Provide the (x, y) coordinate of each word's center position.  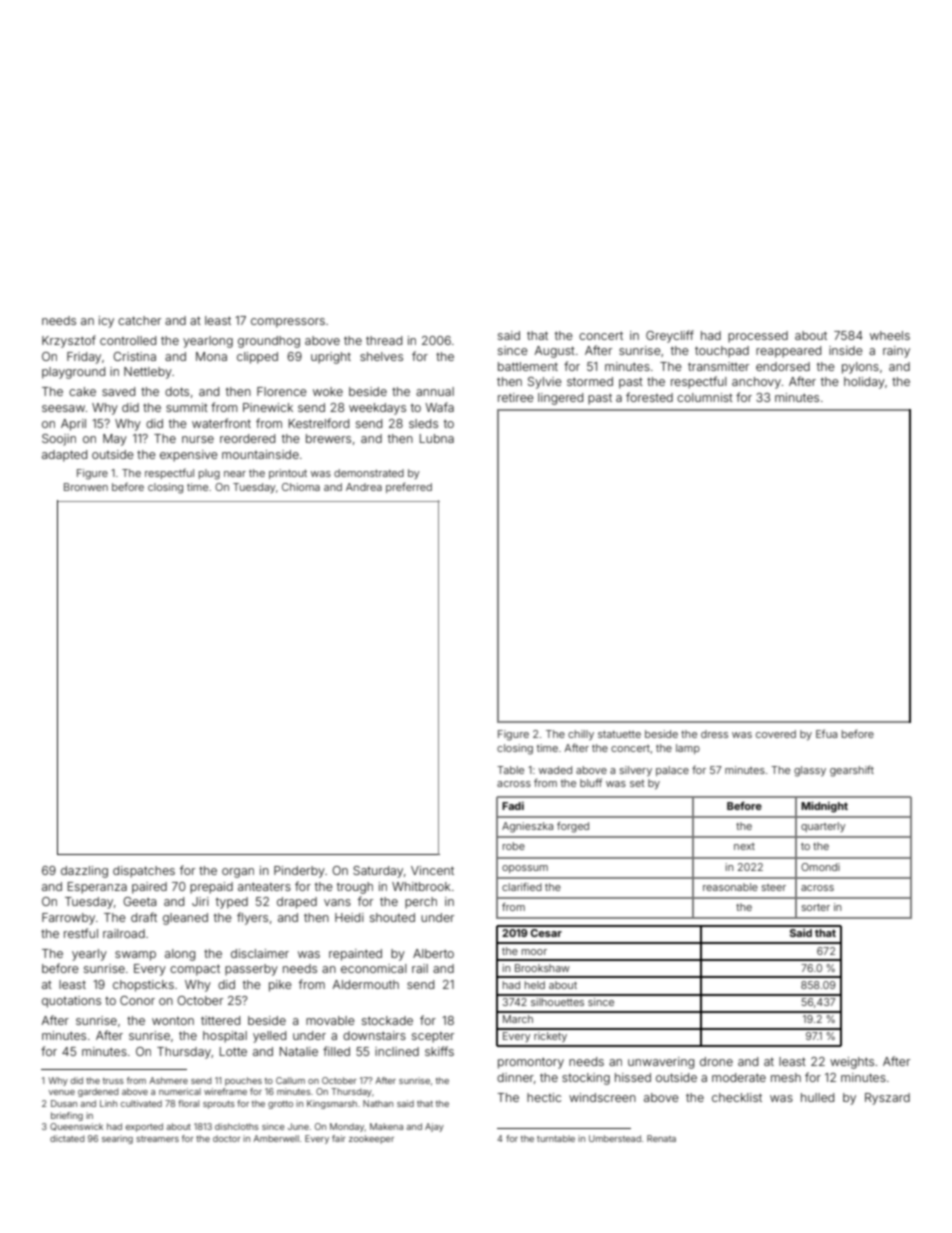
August (555, 352)
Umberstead (615, 1138)
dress (714, 734)
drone (716, 1061)
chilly (581, 735)
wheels (890, 335)
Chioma (301, 487)
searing (117, 1139)
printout (288, 474)
